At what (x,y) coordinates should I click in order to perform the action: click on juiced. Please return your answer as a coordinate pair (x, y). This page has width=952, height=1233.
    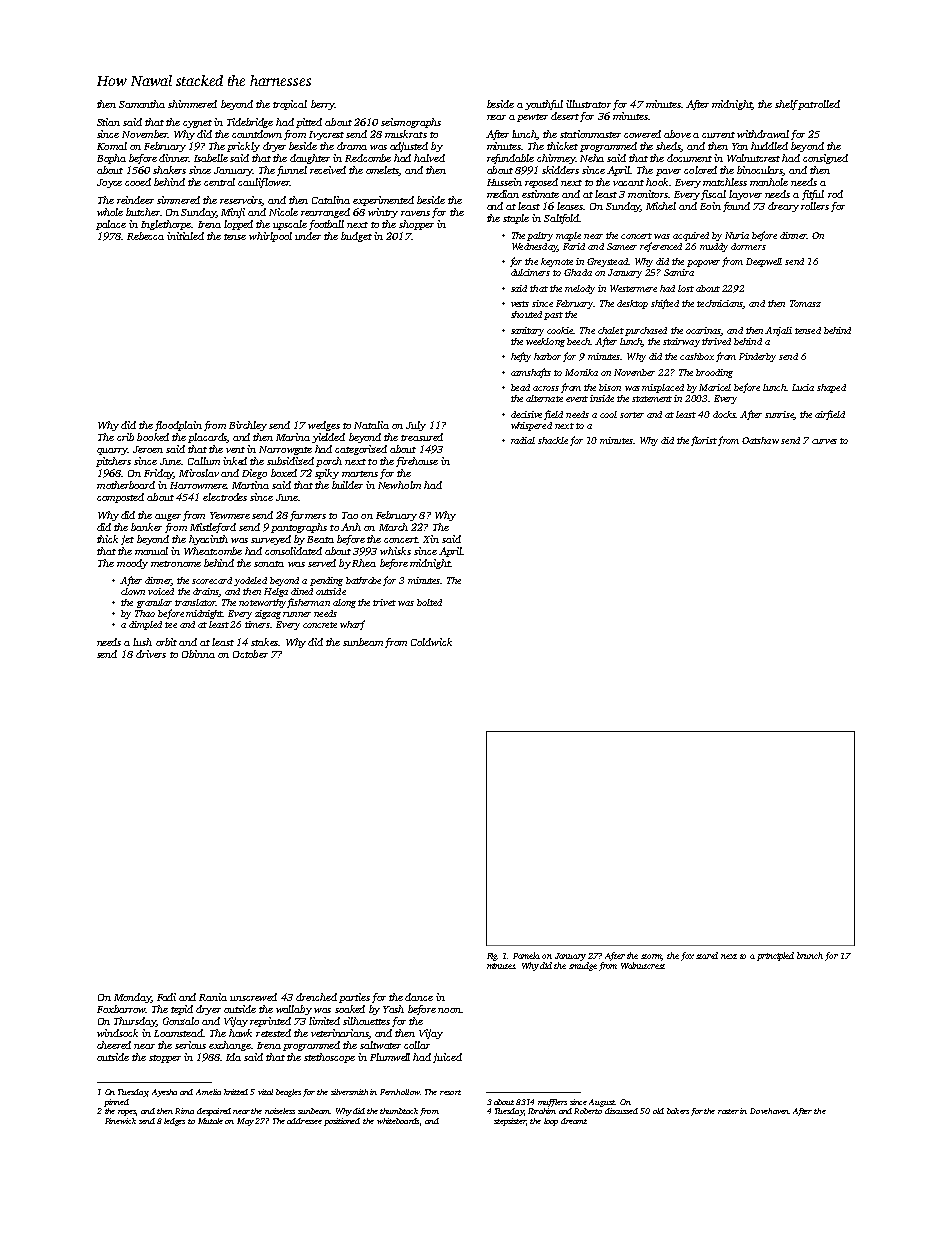
    Looking at the image, I should click on (447, 1058).
